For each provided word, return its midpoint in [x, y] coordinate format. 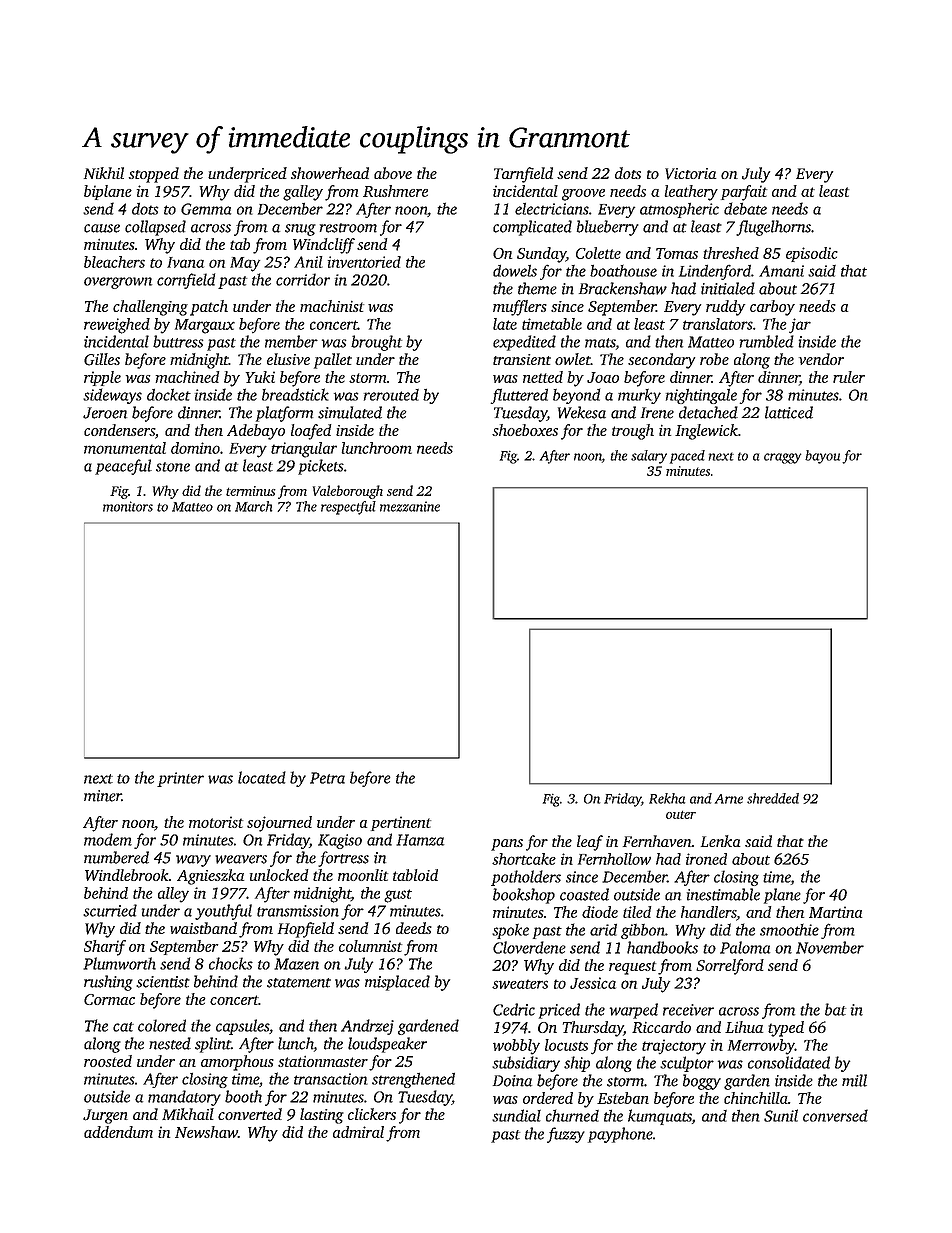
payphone [620, 1135]
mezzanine [410, 506]
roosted [108, 1061]
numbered [116, 857]
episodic [812, 254]
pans [507, 845]
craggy [783, 458]
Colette [598, 253]
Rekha [667, 798]
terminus [251, 491]
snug [300, 230]
